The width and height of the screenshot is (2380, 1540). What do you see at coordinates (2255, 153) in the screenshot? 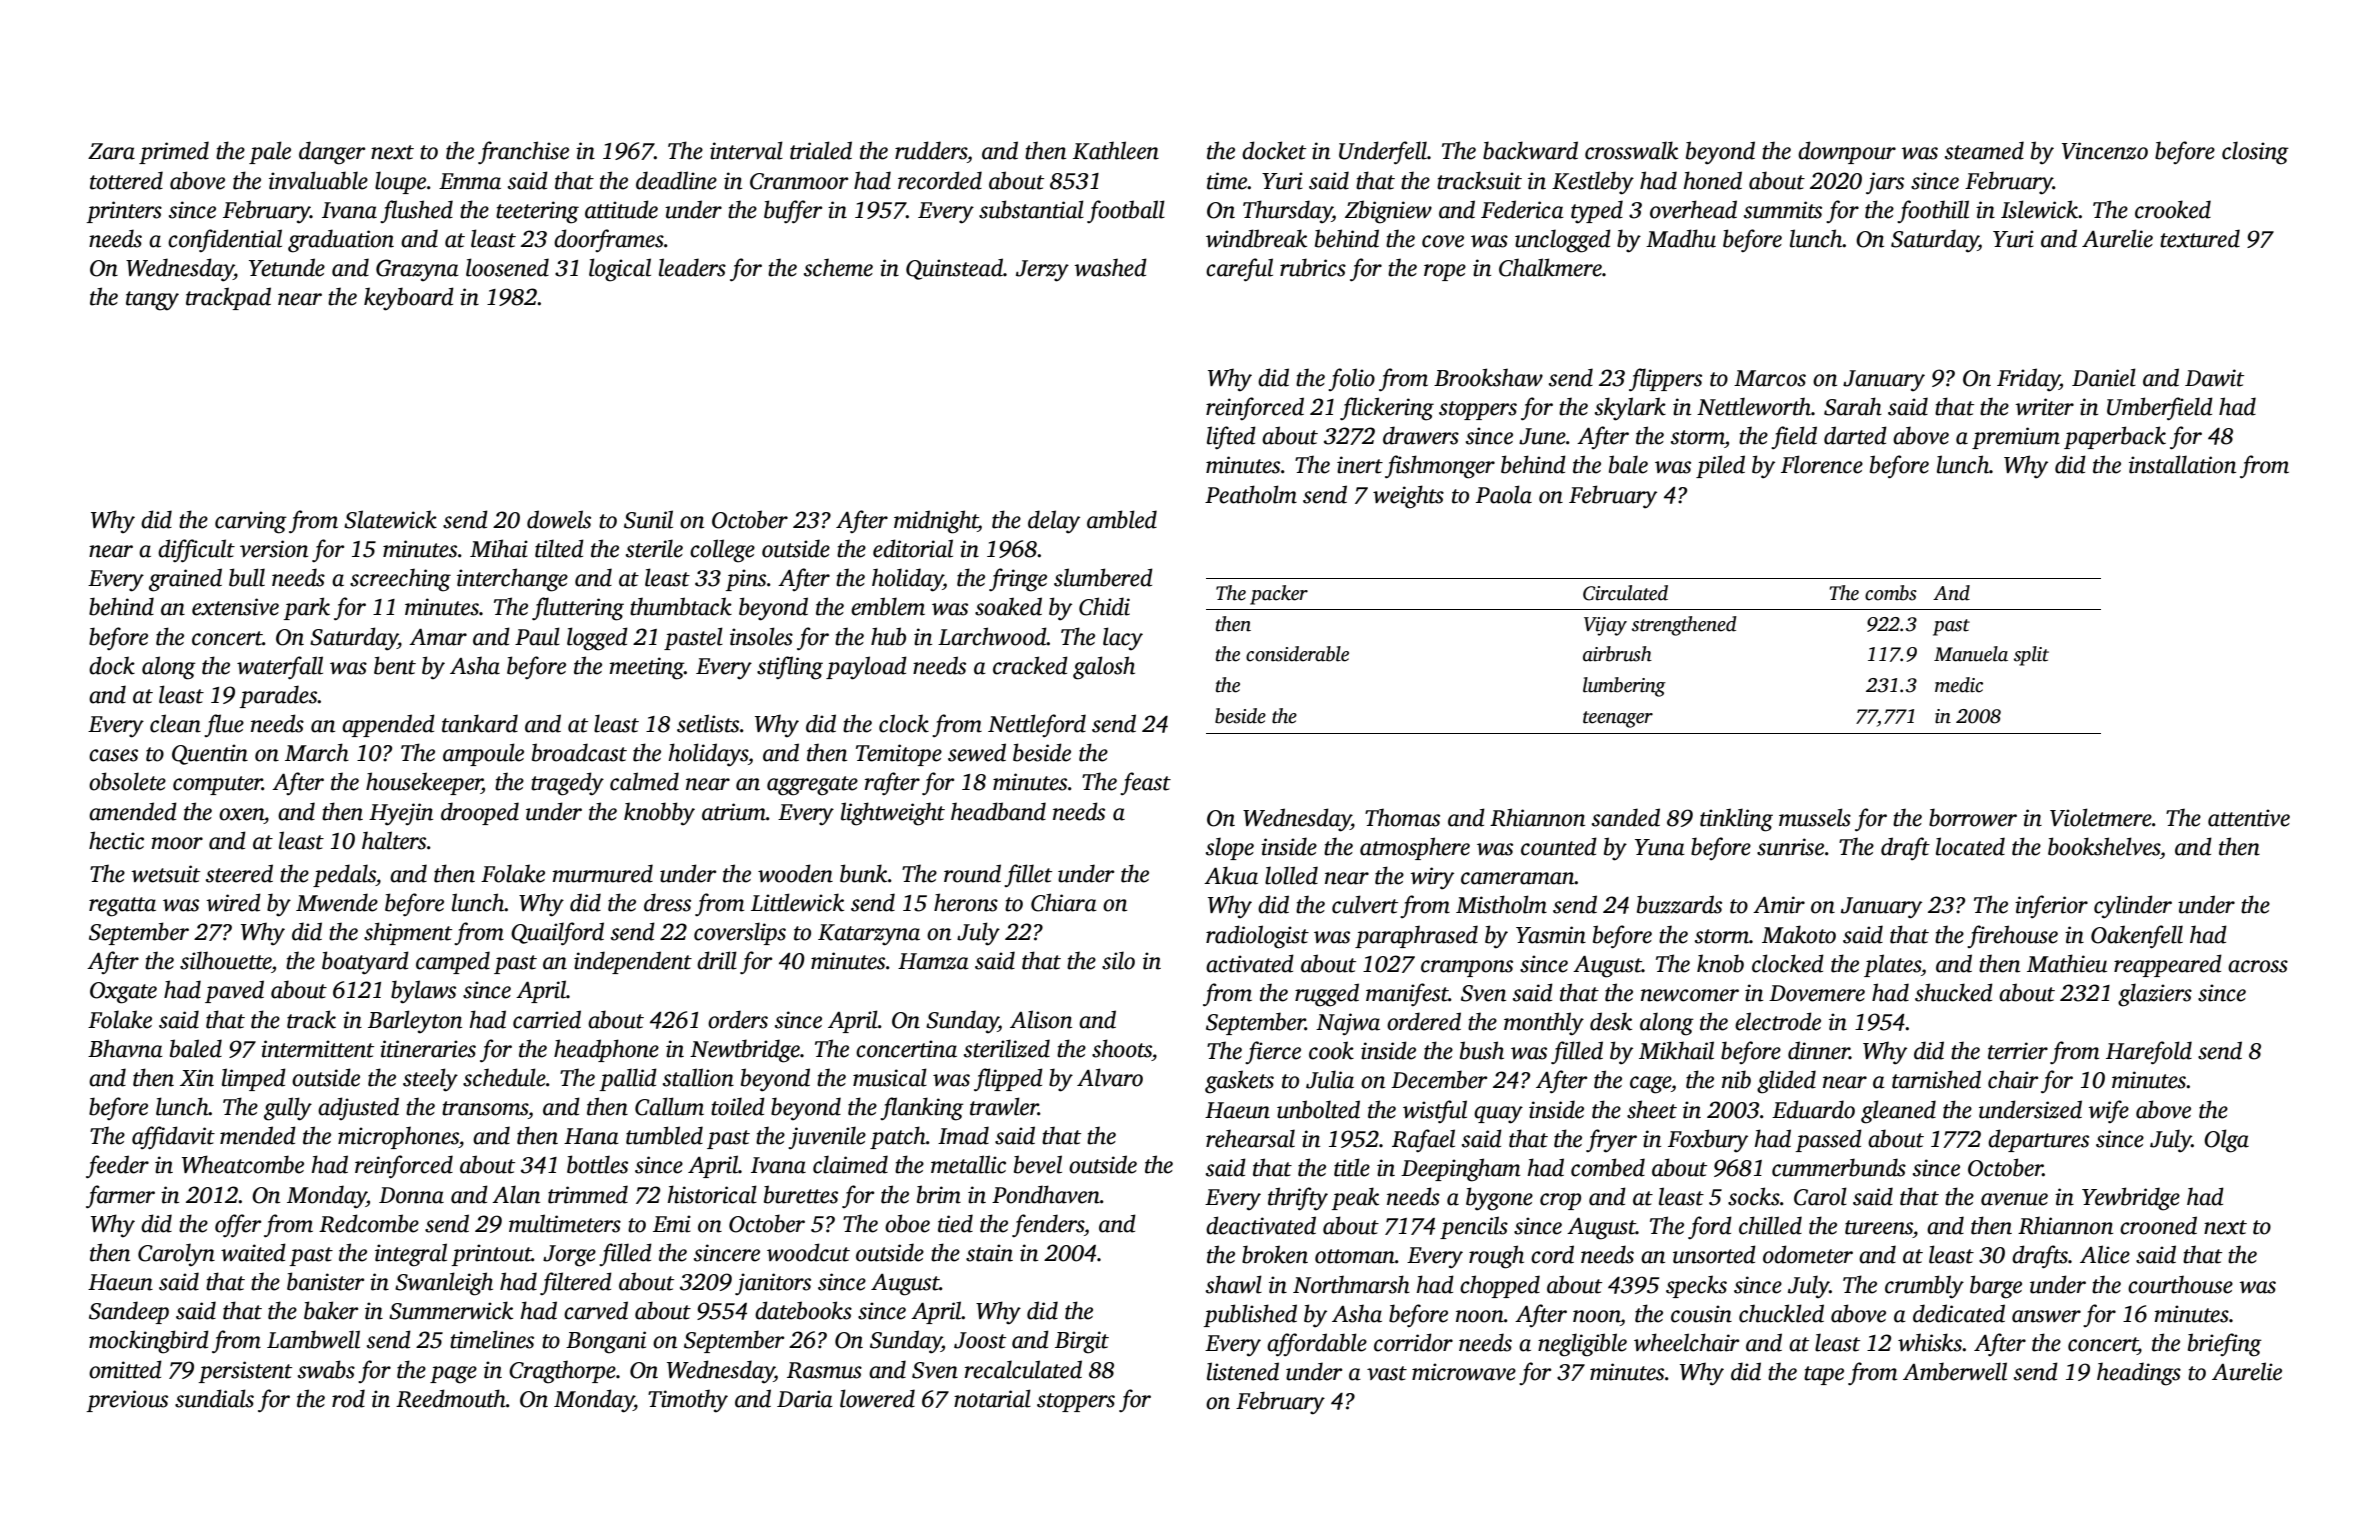
I see `closing` at bounding box center [2255, 153].
